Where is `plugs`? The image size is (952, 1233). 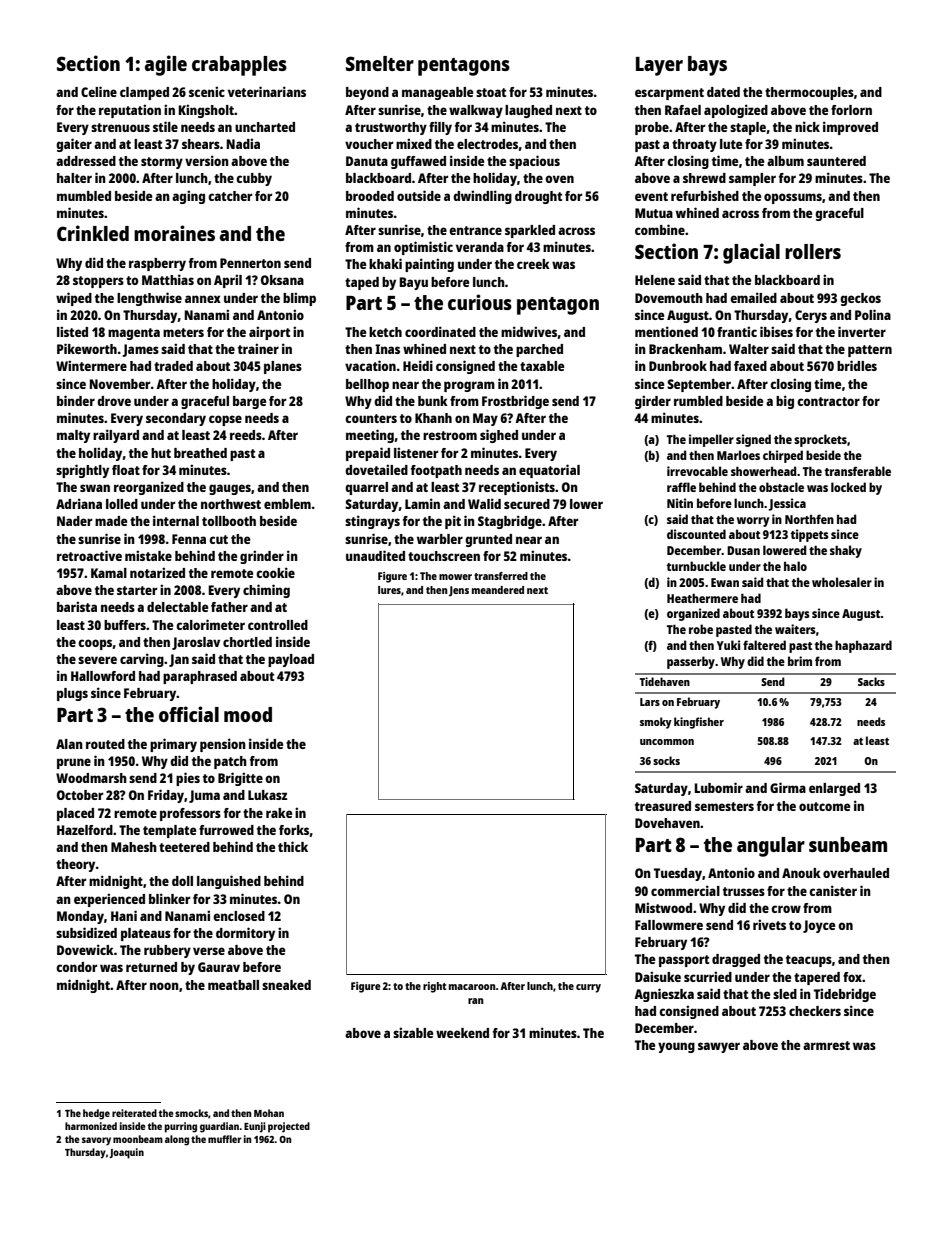
plugs is located at coordinates (72, 694).
